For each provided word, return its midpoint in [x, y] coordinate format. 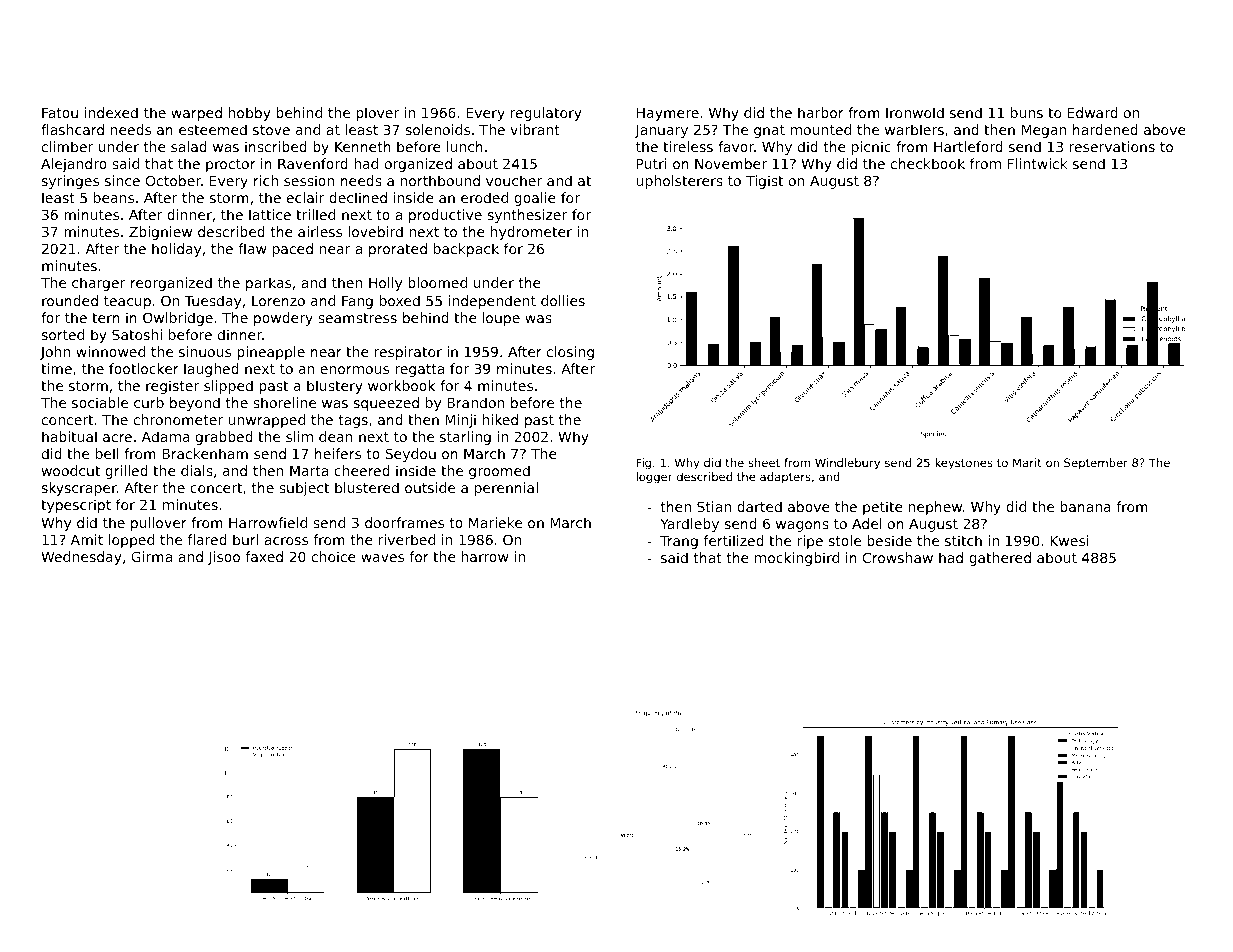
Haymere [668, 114]
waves [382, 558]
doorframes [404, 522]
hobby [250, 114]
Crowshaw [898, 557]
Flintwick [1038, 163]
